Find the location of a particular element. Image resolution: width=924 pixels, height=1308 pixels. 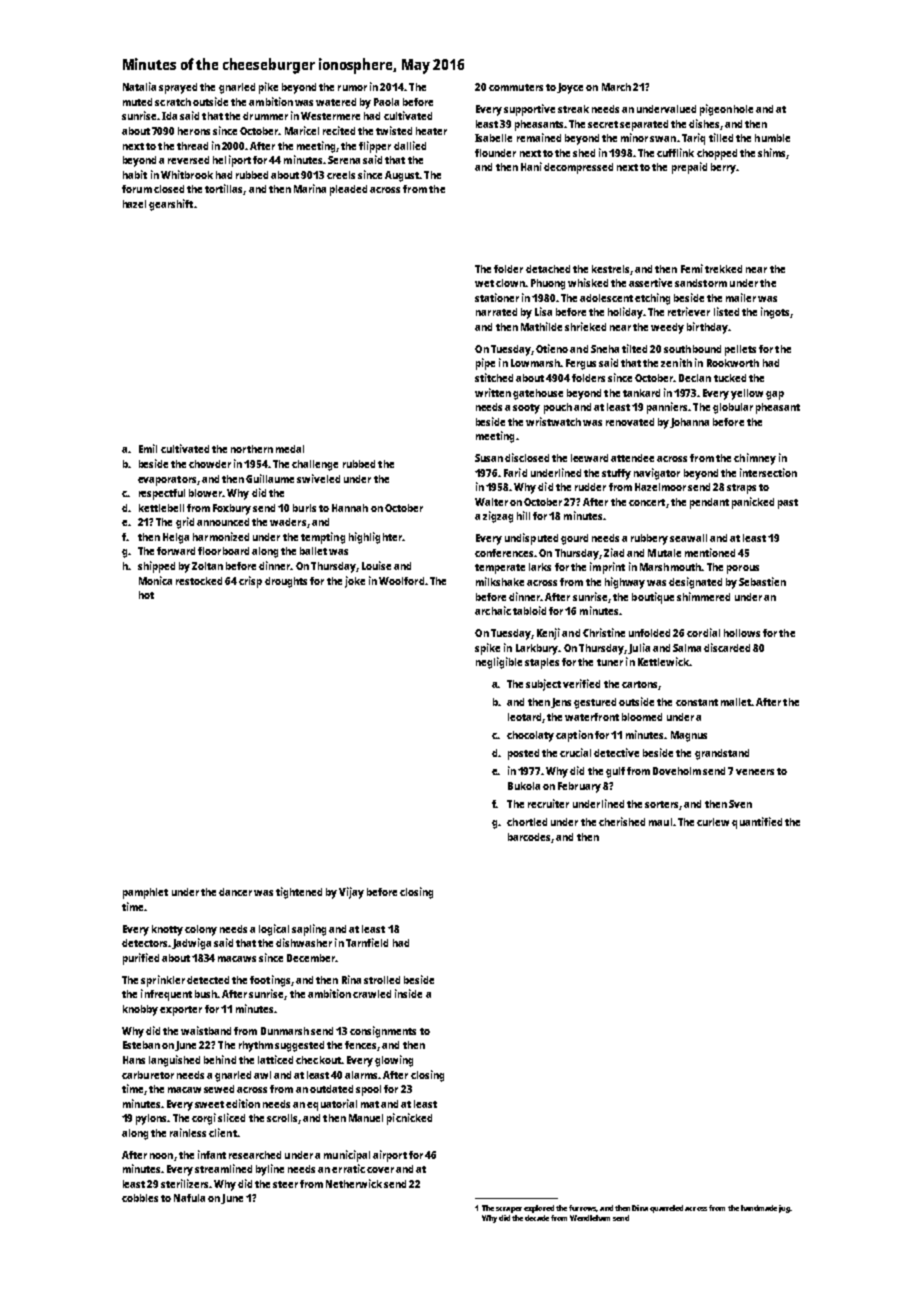

heliport is located at coordinates (232, 161).
